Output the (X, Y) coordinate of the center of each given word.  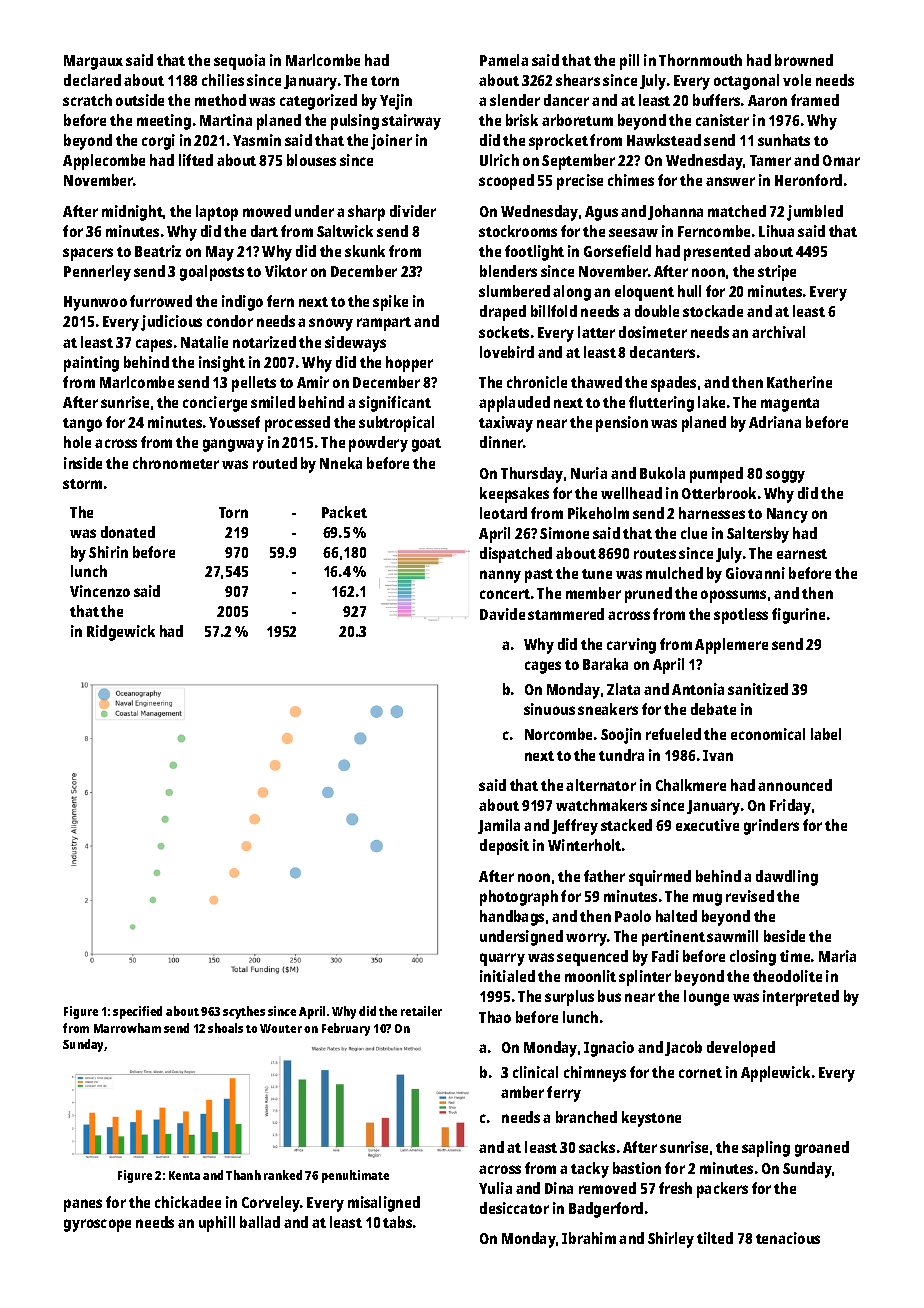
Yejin (396, 102)
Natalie (204, 342)
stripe (777, 273)
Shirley (671, 1240)
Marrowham (127, 1028)
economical (768, 734)
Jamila (499, 826)
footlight (534, 253)
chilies (223, 80)
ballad (260, 1222)
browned (804, 60)
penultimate (355, 1176)
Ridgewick (121, 633)
